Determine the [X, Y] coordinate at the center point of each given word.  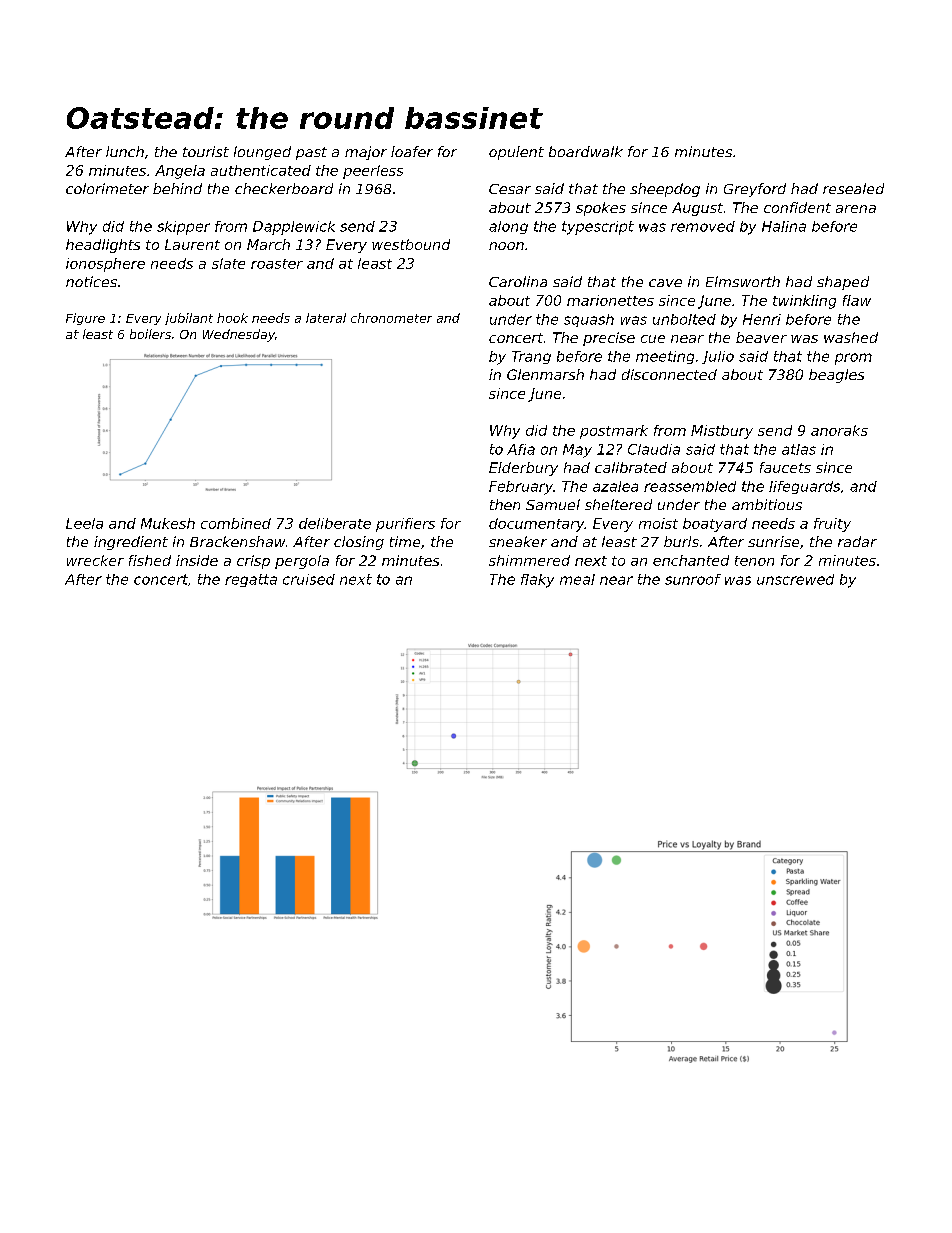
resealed [853, 188]
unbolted [684, 319]
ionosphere [105, 265]
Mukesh [168, 523]
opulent [516, 153]
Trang [531, 357]
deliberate [335, 523]
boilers [150, 334]
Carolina [518, 281]
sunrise [773, 541]
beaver [761, 337]
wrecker [95, 560]
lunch [125, 151]
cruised [309, 579]
